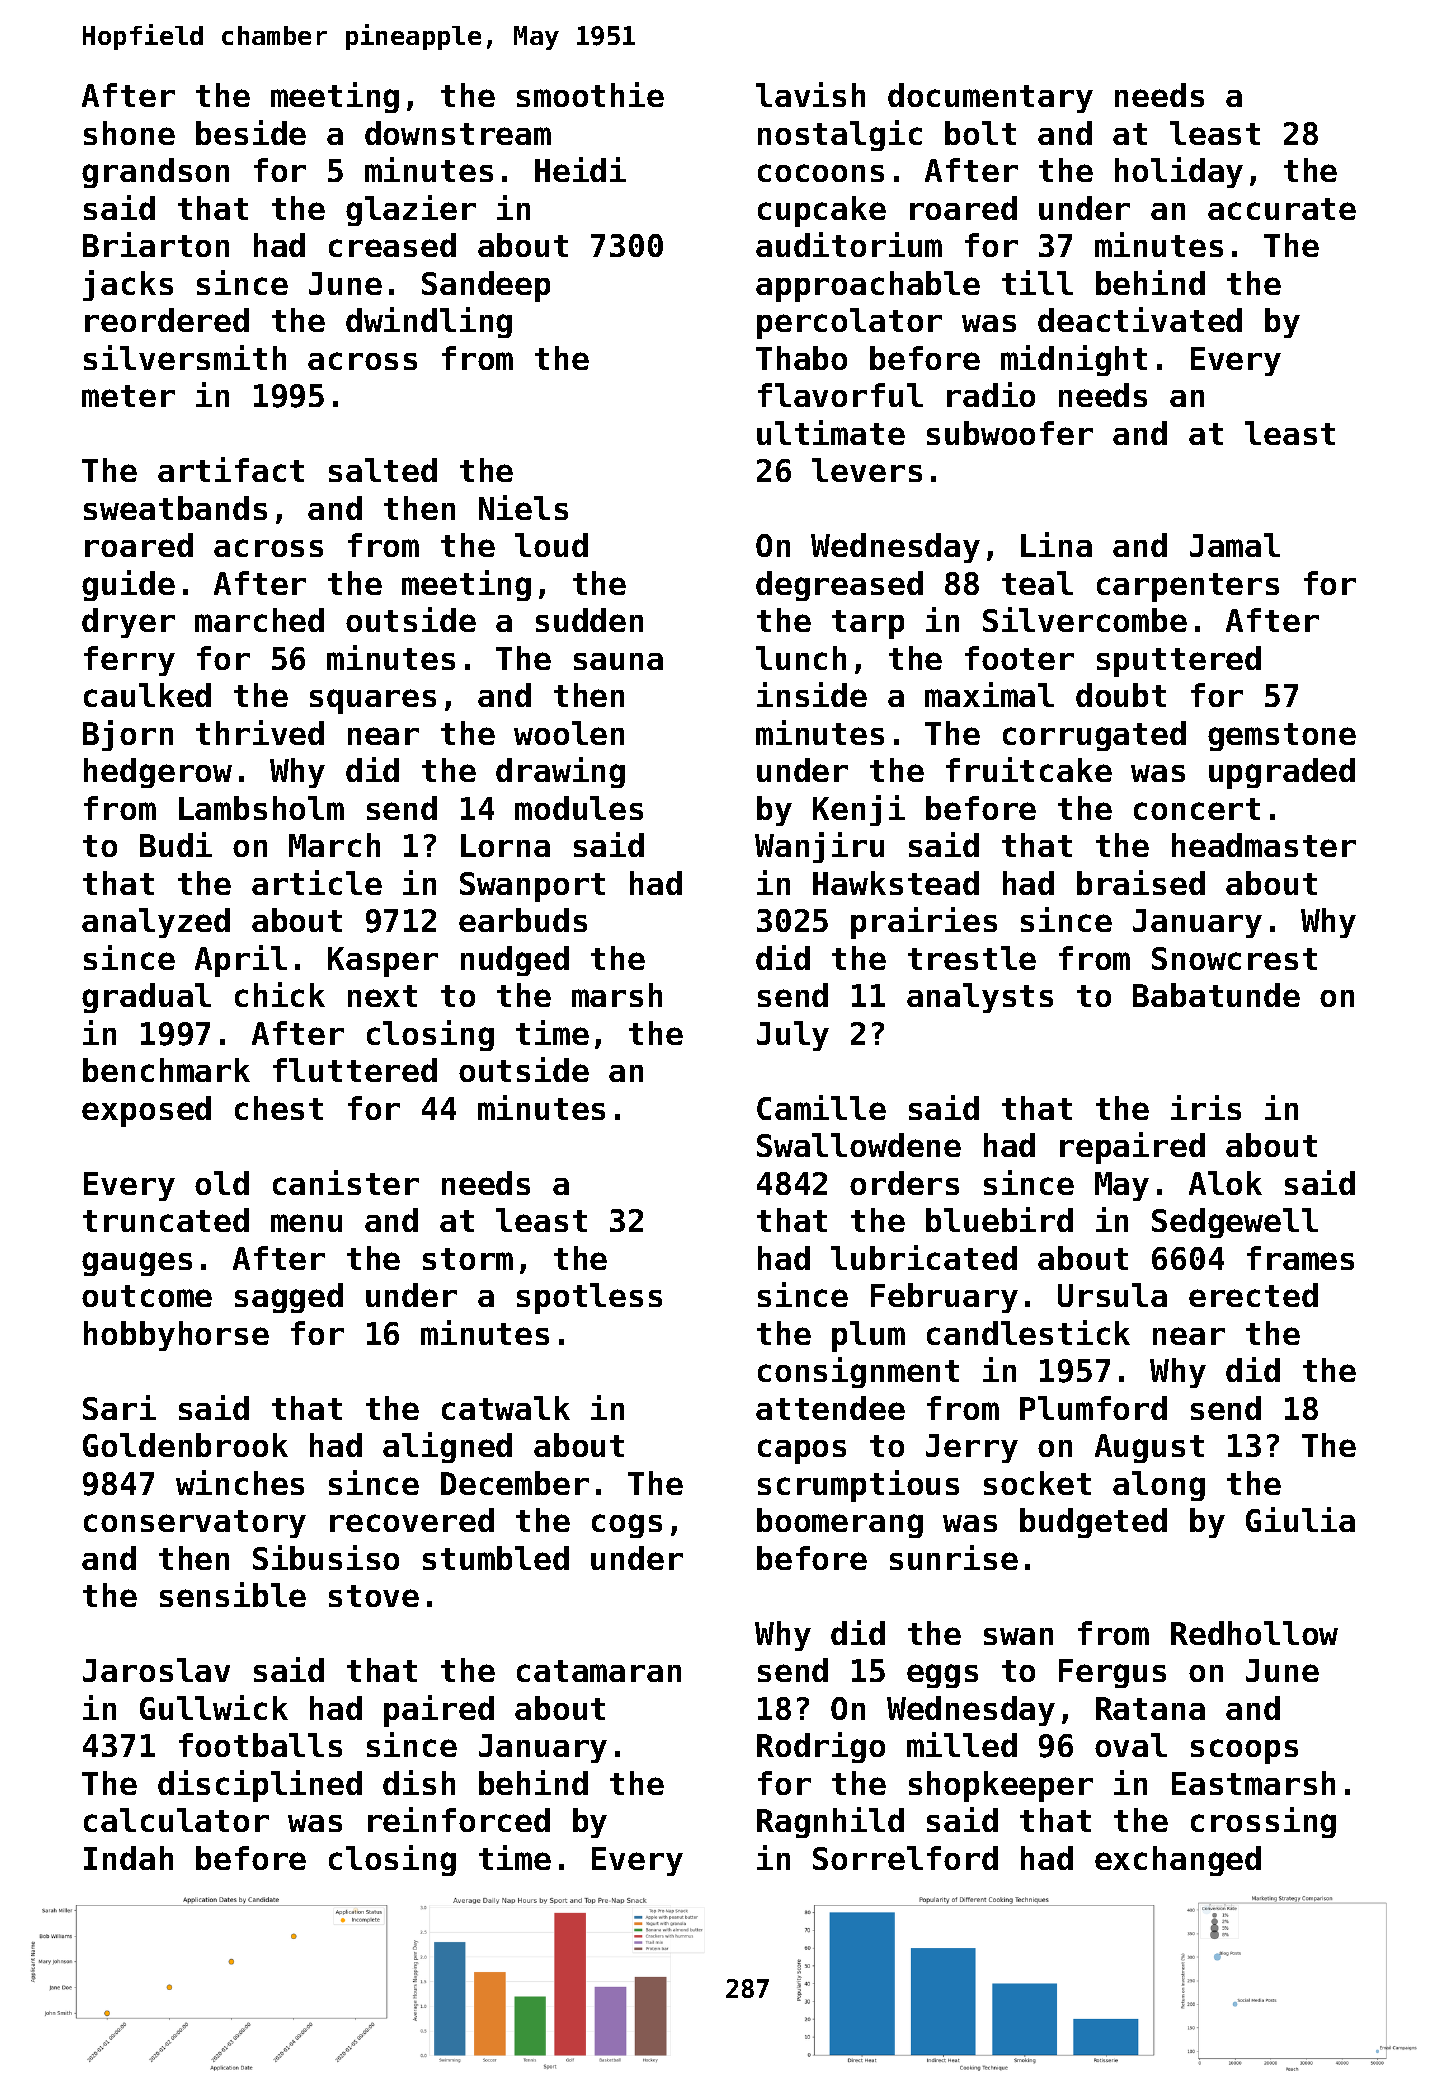 The image size is (1450, 2100). What do you see at coordinates (1206, 1107) in the image?
I see `iris` at bounding box center [1206, 1107].
